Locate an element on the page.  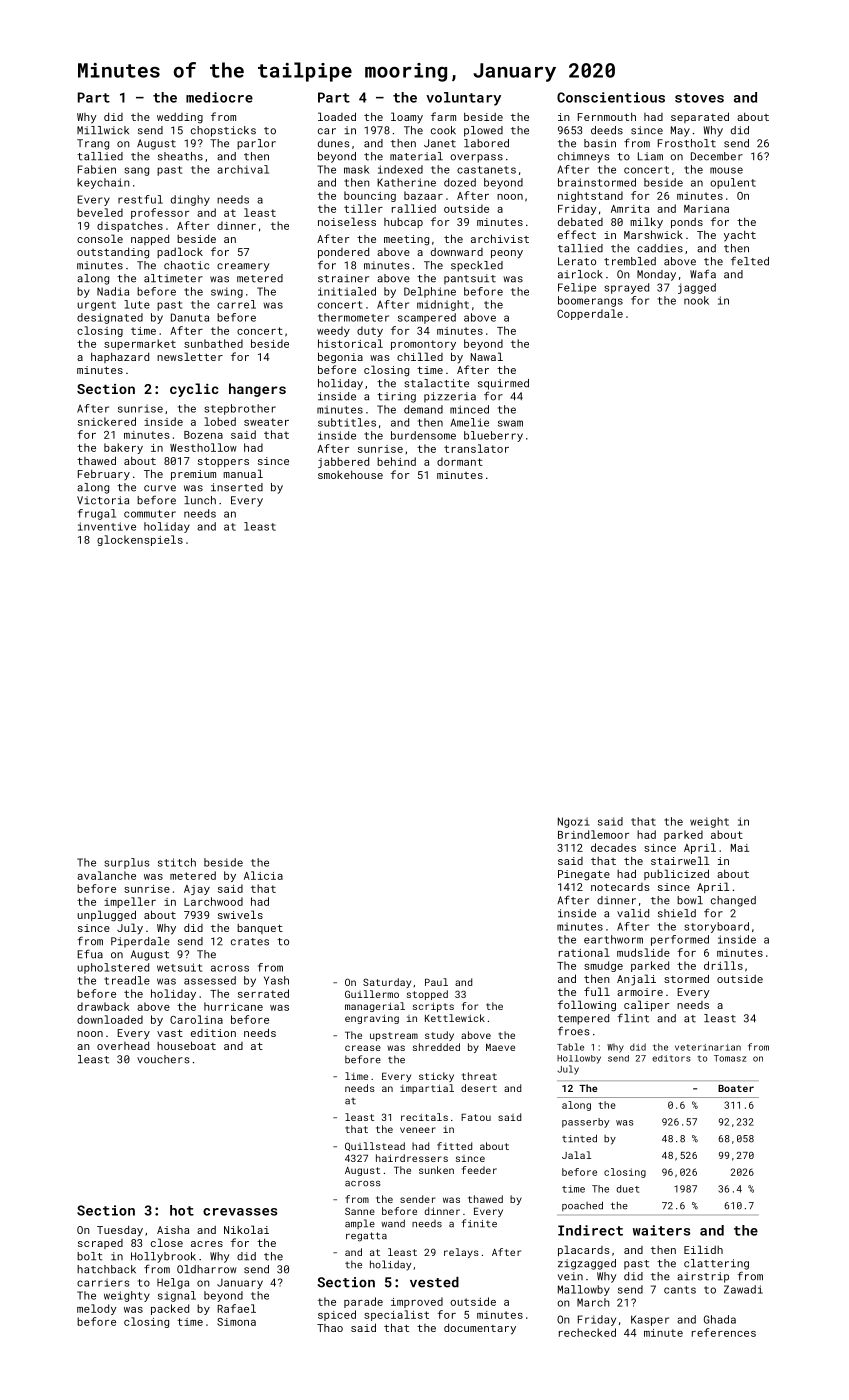
squirmed is located at coordinates (503, 384).
